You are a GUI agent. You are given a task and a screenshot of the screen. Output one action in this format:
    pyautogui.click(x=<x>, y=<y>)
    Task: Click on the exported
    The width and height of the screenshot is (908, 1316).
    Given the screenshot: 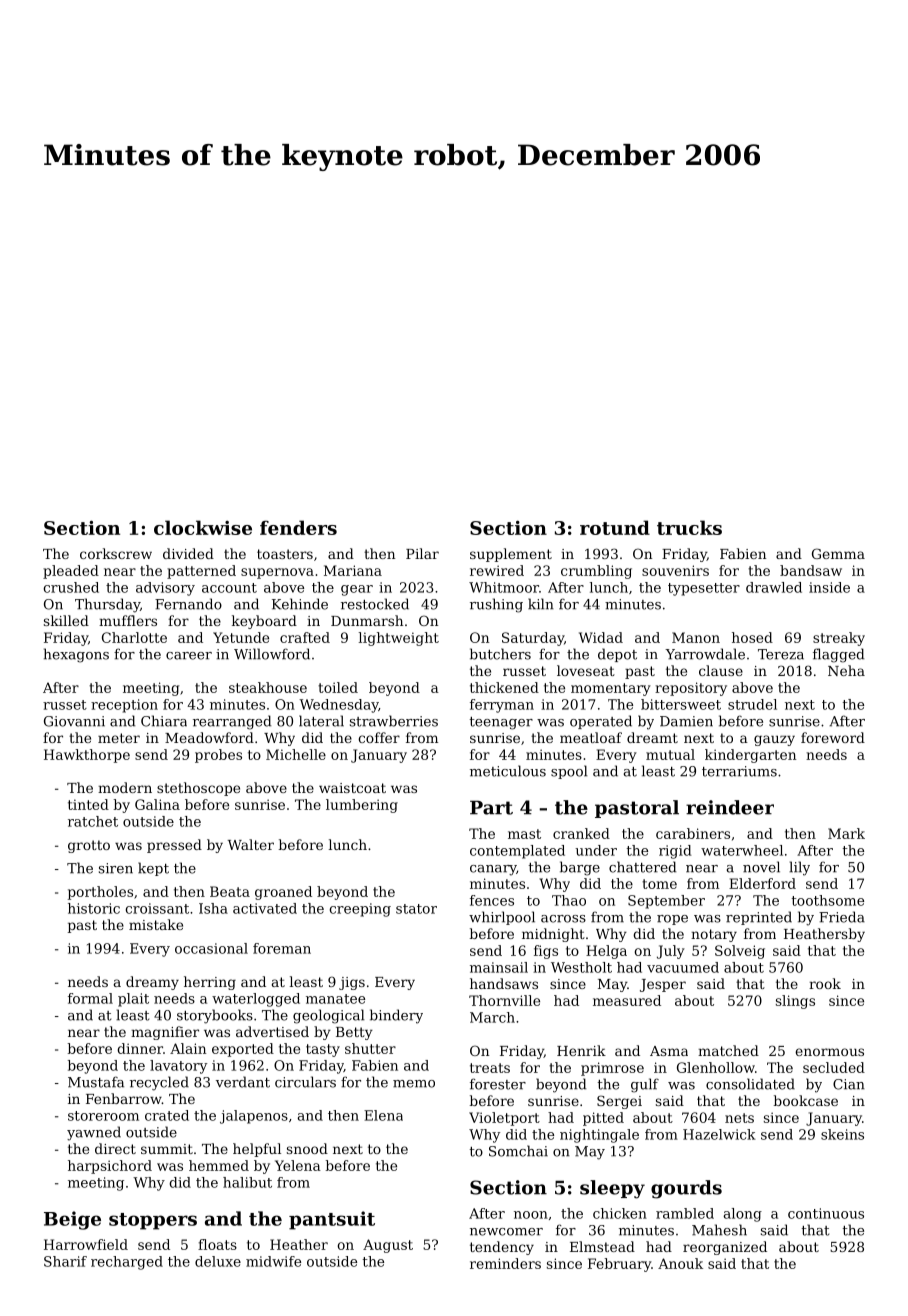 What is the action you would take?
    pyautogui.click(x=243, y=1050)
